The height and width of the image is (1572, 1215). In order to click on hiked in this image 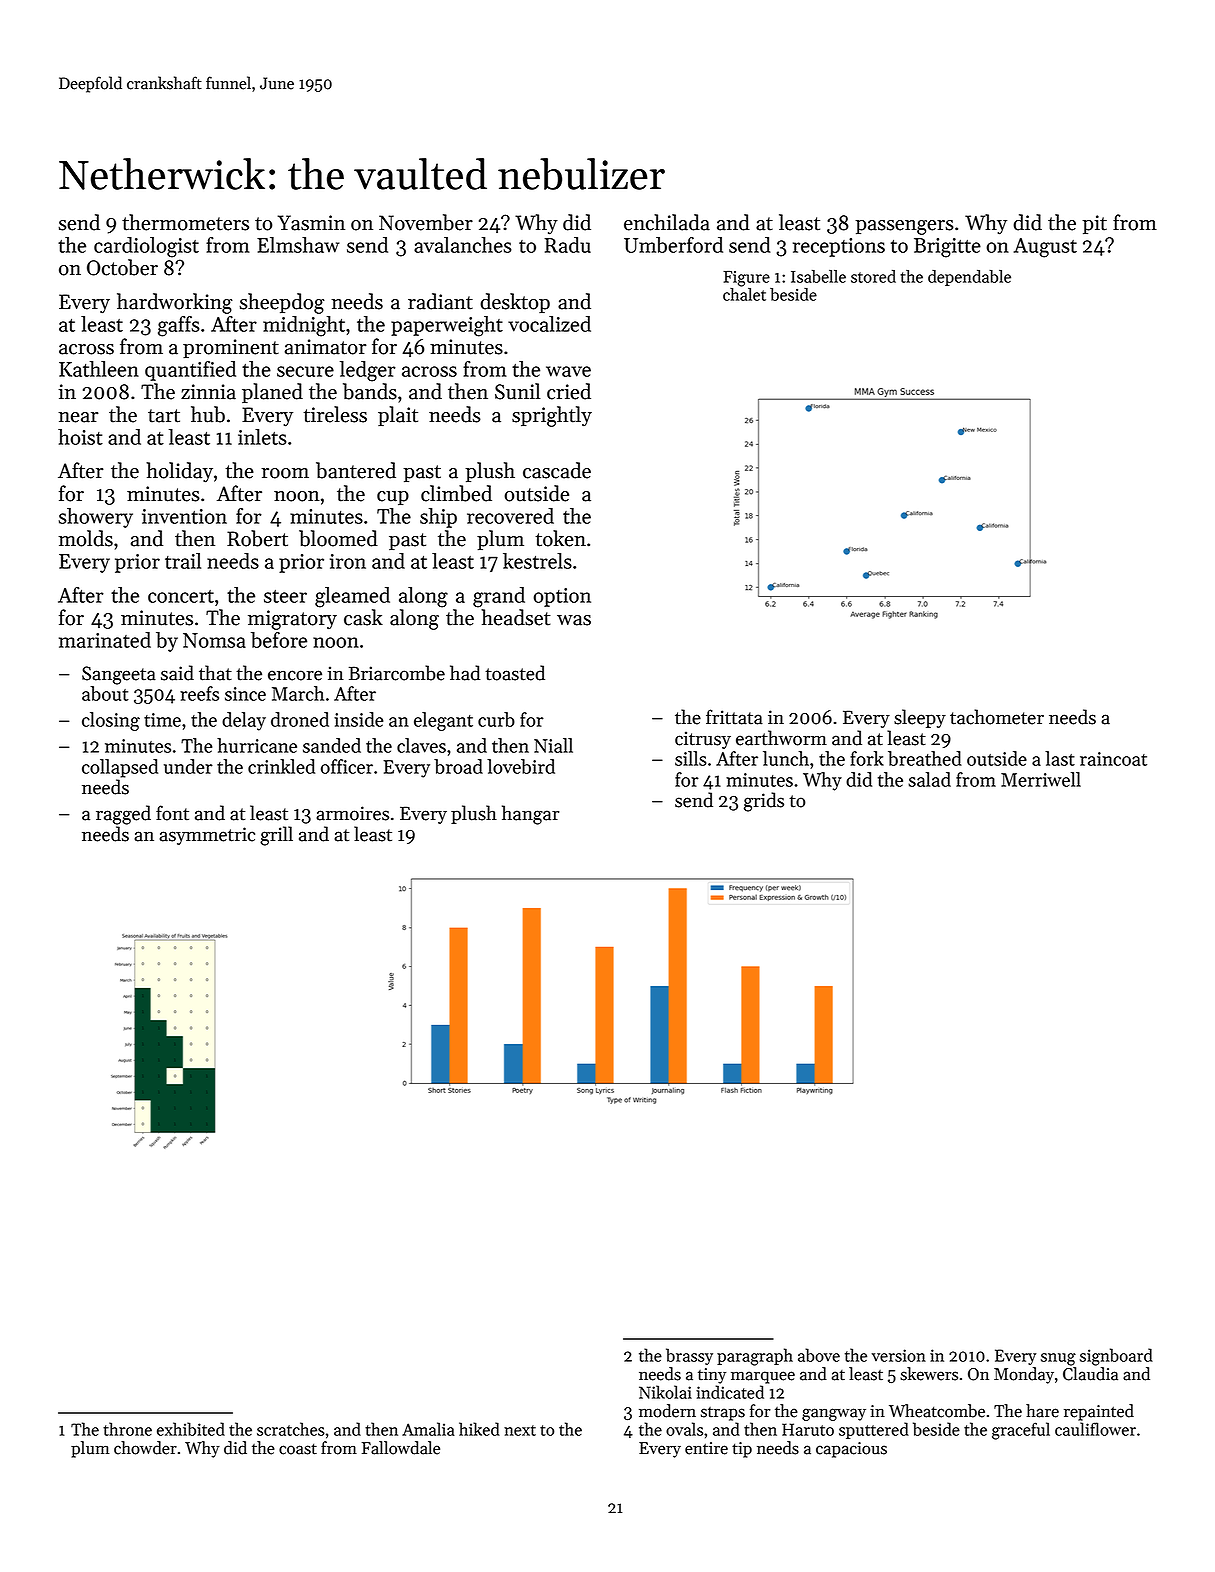, I will do `click(479, 1429)`.
